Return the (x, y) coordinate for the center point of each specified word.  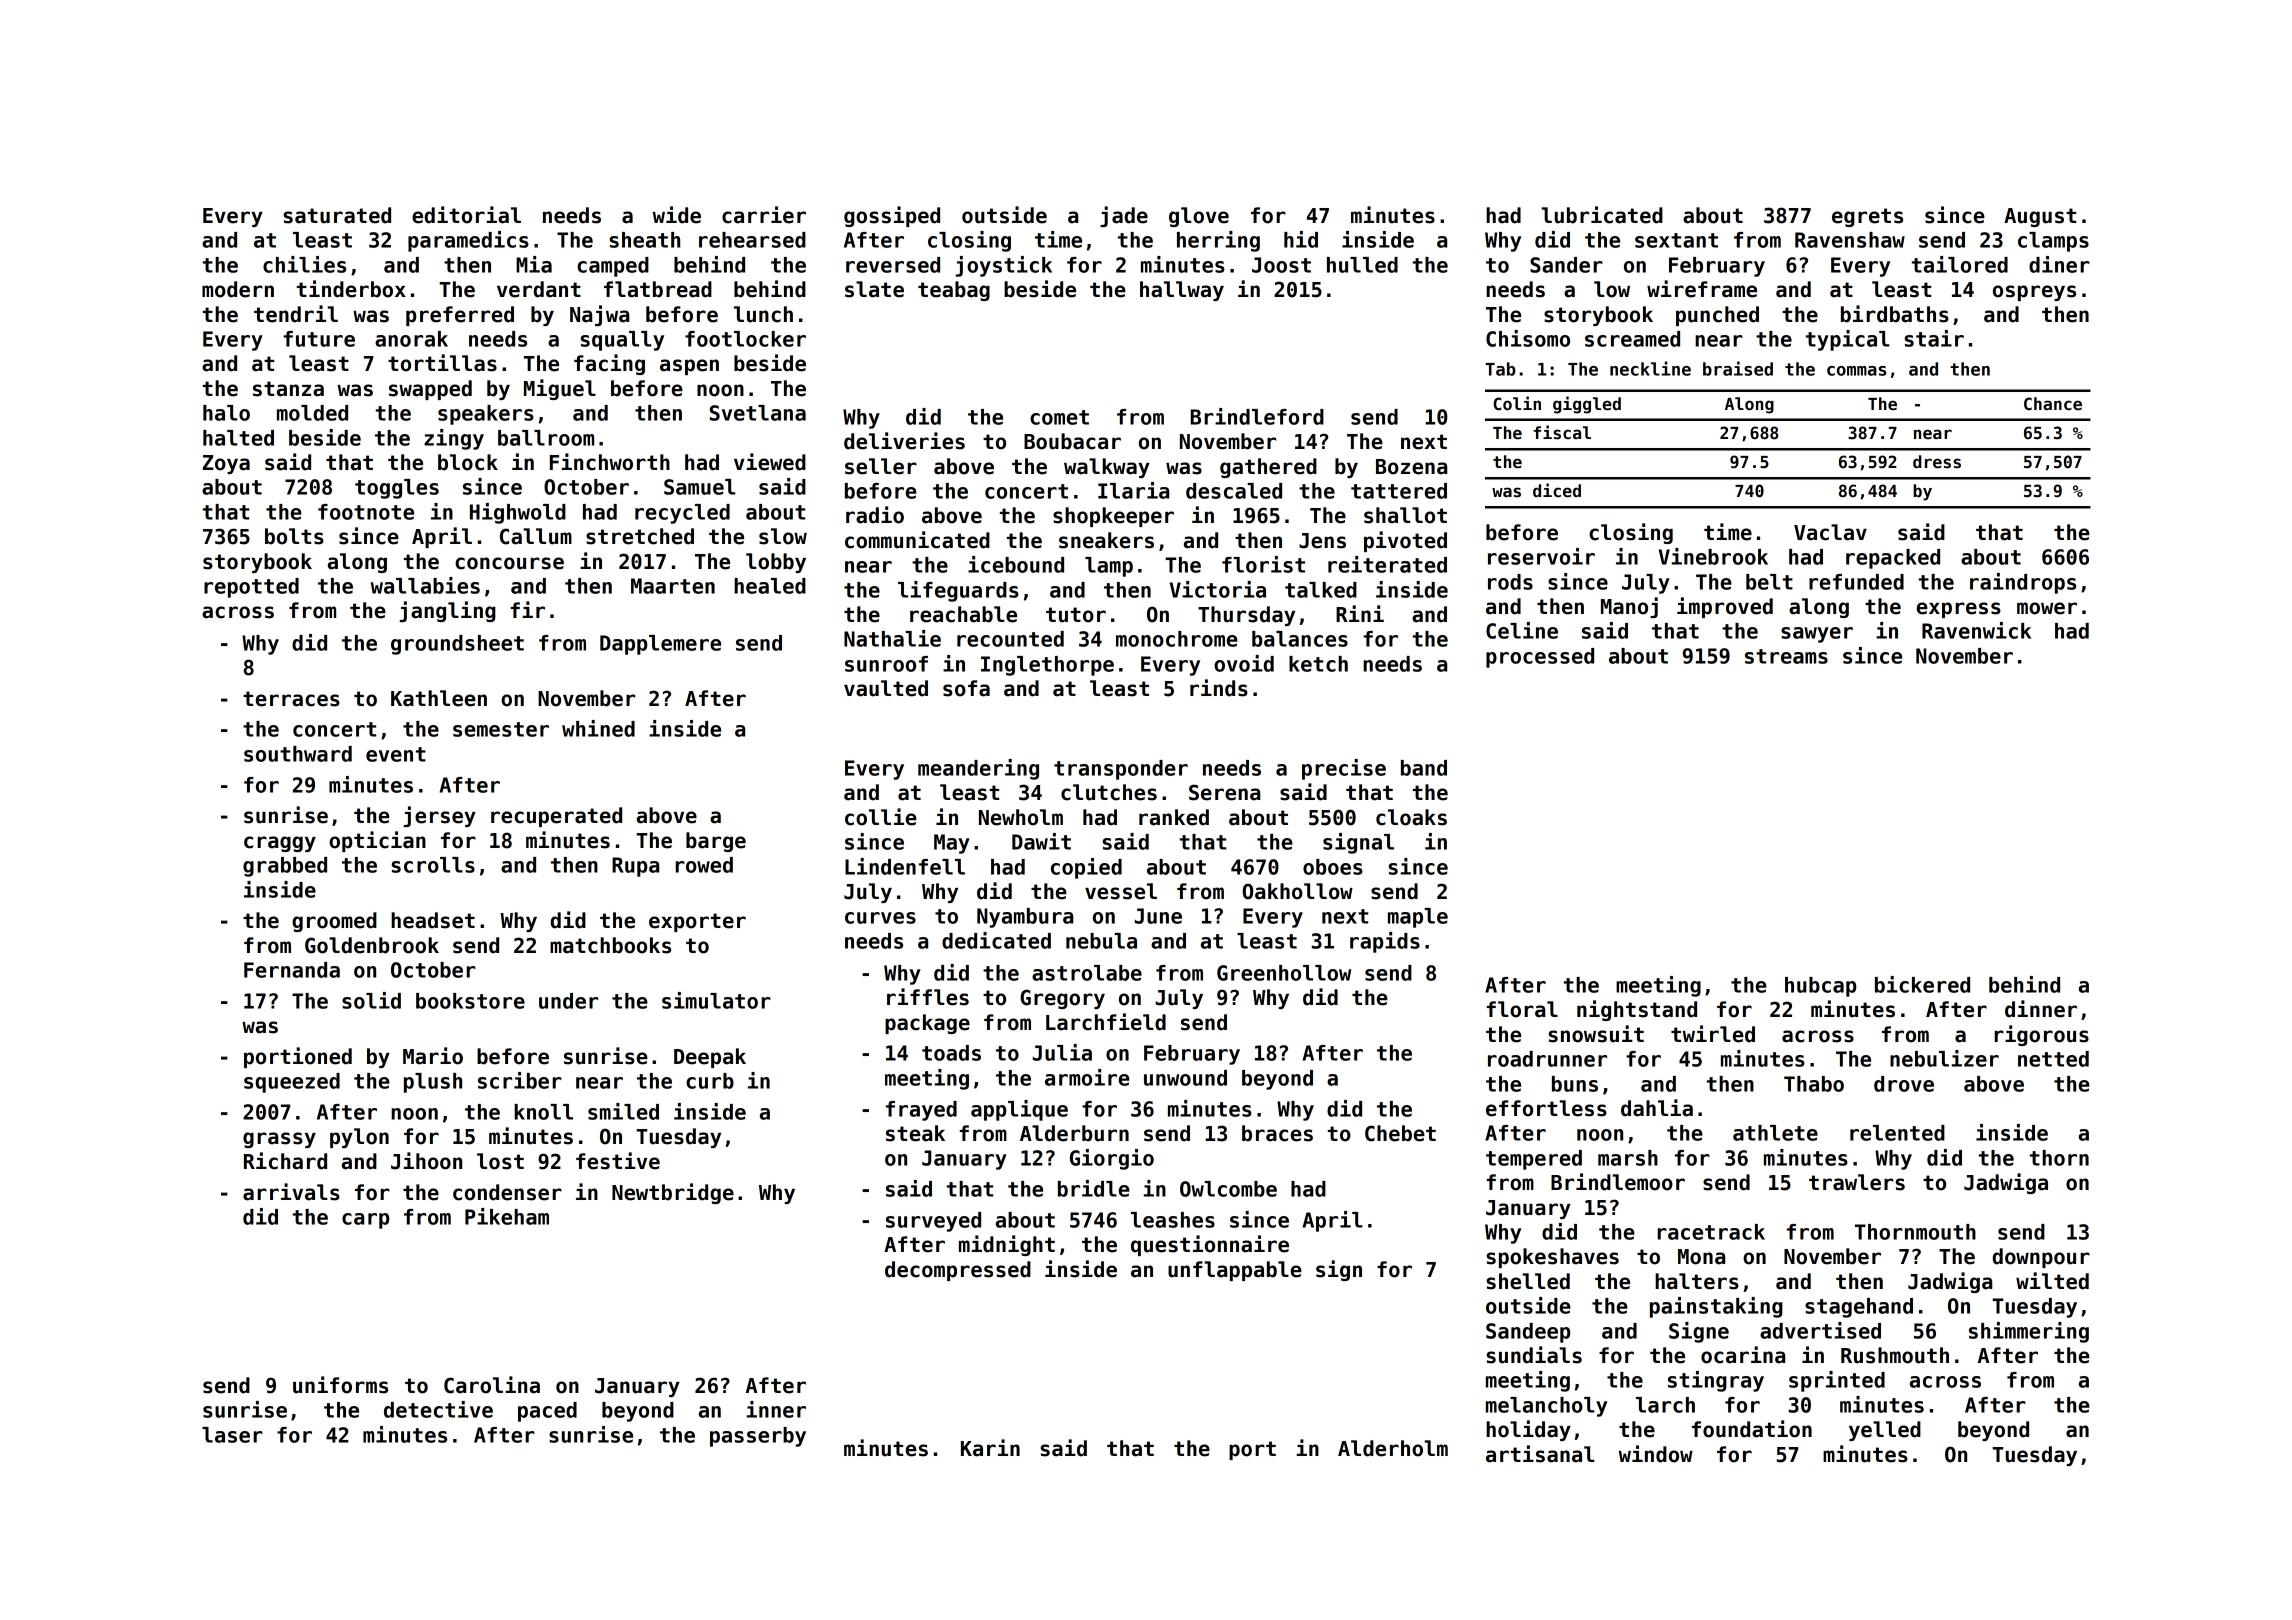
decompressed (958, 1271)
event (396, 754)
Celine (1522, 630)
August (2040, 217)
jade (1124, 216)
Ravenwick (1976, 630)
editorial (466, 215)
